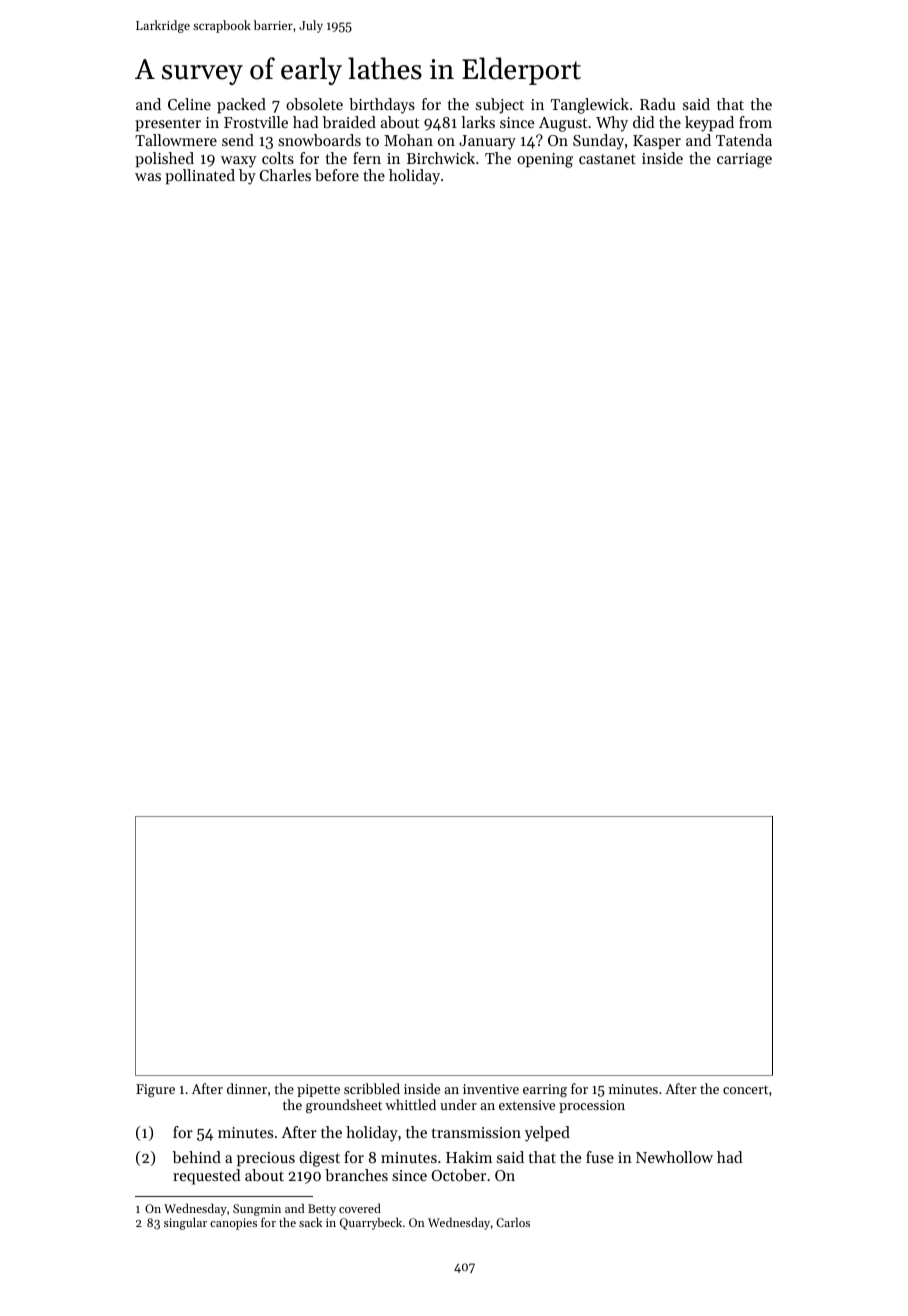  What do you see at coordinates (607, 159) in the screenshot?
I see `castanet` at bounding box center [607, 159].
